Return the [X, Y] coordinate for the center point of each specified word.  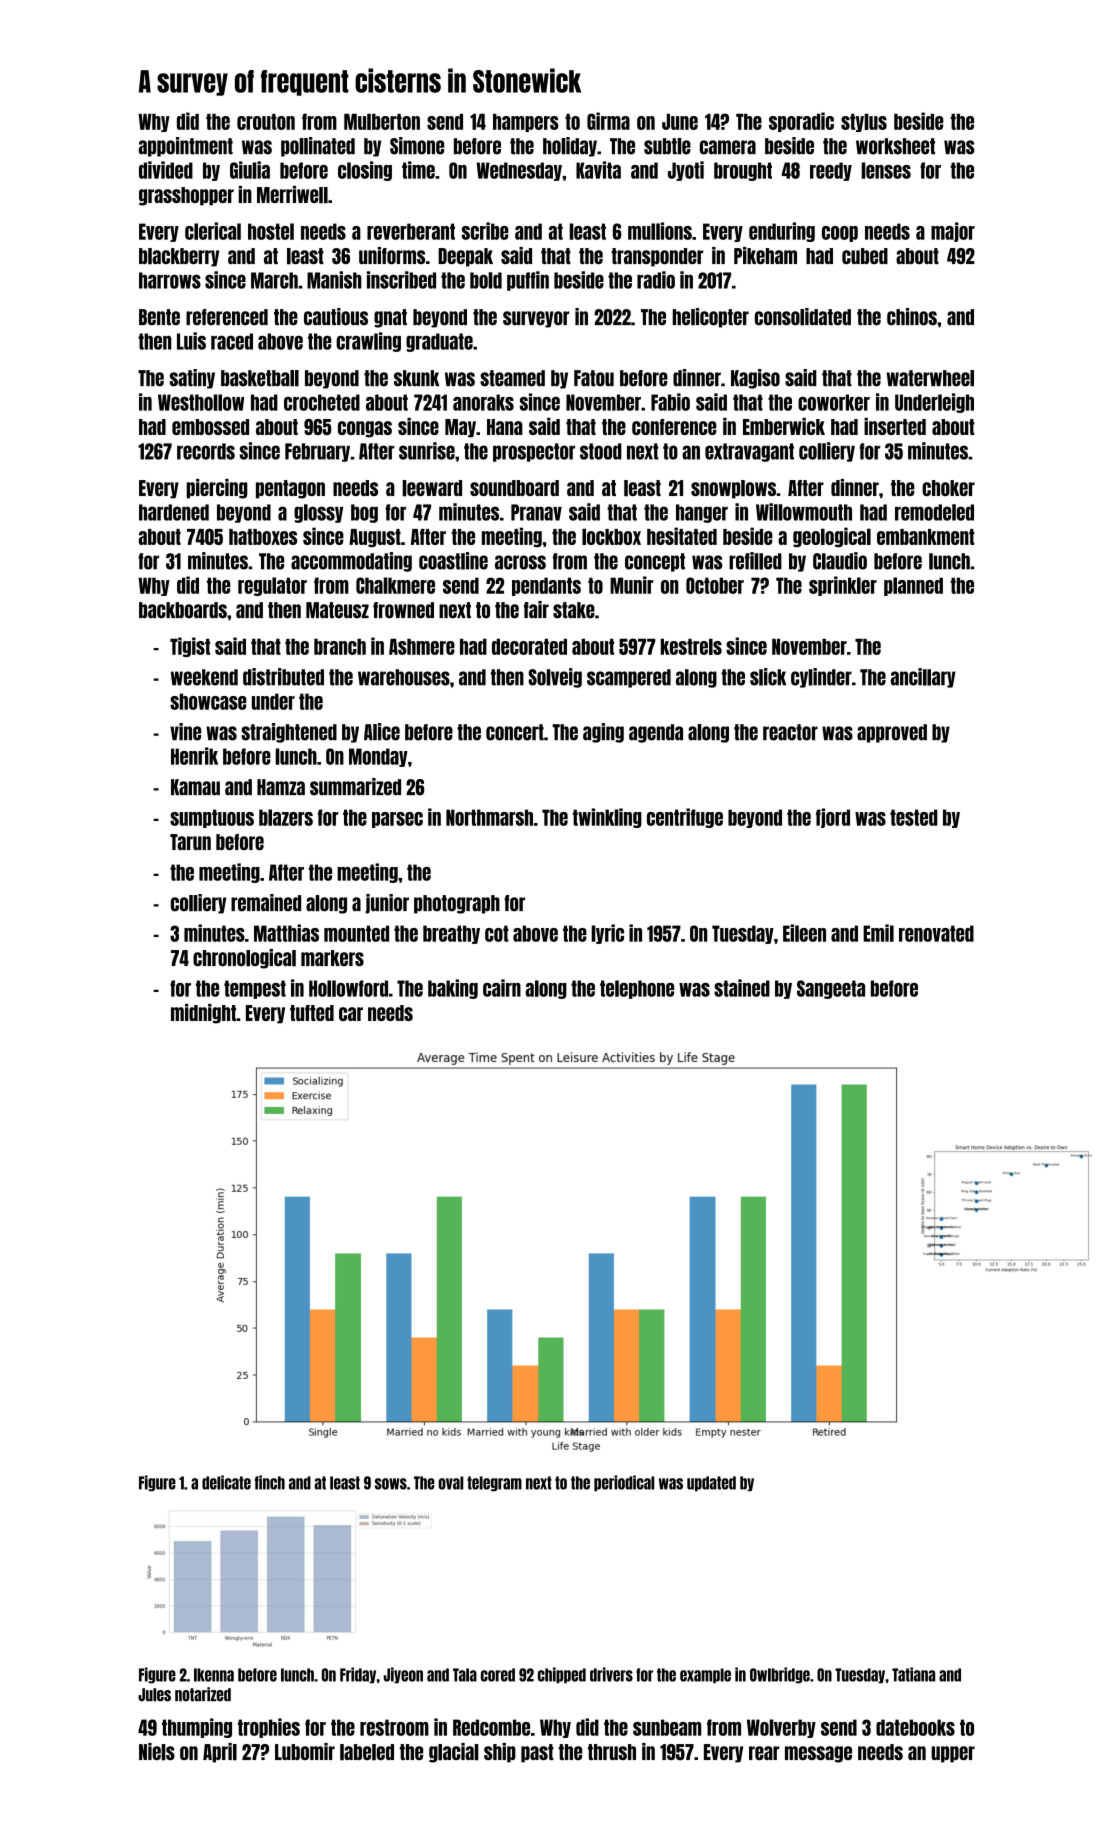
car [351, 1014]
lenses [886, 170]
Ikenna [214, 1675]
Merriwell [292, 195]
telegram [494, 1484]
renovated [936, 933]
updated [711, 1483]
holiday [570, 147]
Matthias [286, 933]
